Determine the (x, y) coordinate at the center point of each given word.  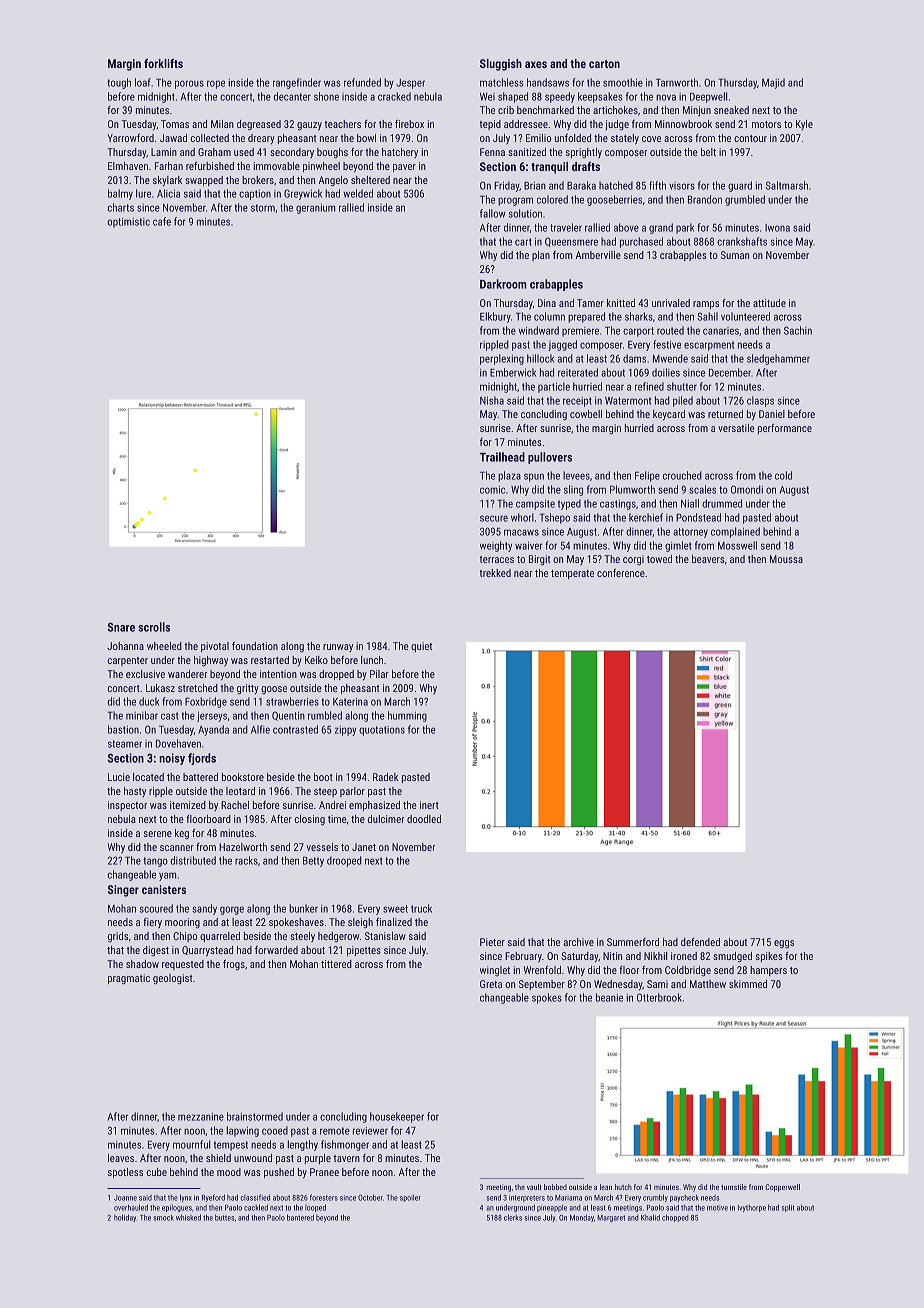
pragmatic (129, 979)
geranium (315, 209)
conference (621, 573)
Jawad (173, 138)
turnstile (734, 1187)
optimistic (129, 222)
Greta (491, 984)
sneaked (731, 110)
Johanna (125, 646)
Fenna (492, 152)
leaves (121, 1158)
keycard (669, 415)
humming (407, 716)
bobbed (555, 1187)
